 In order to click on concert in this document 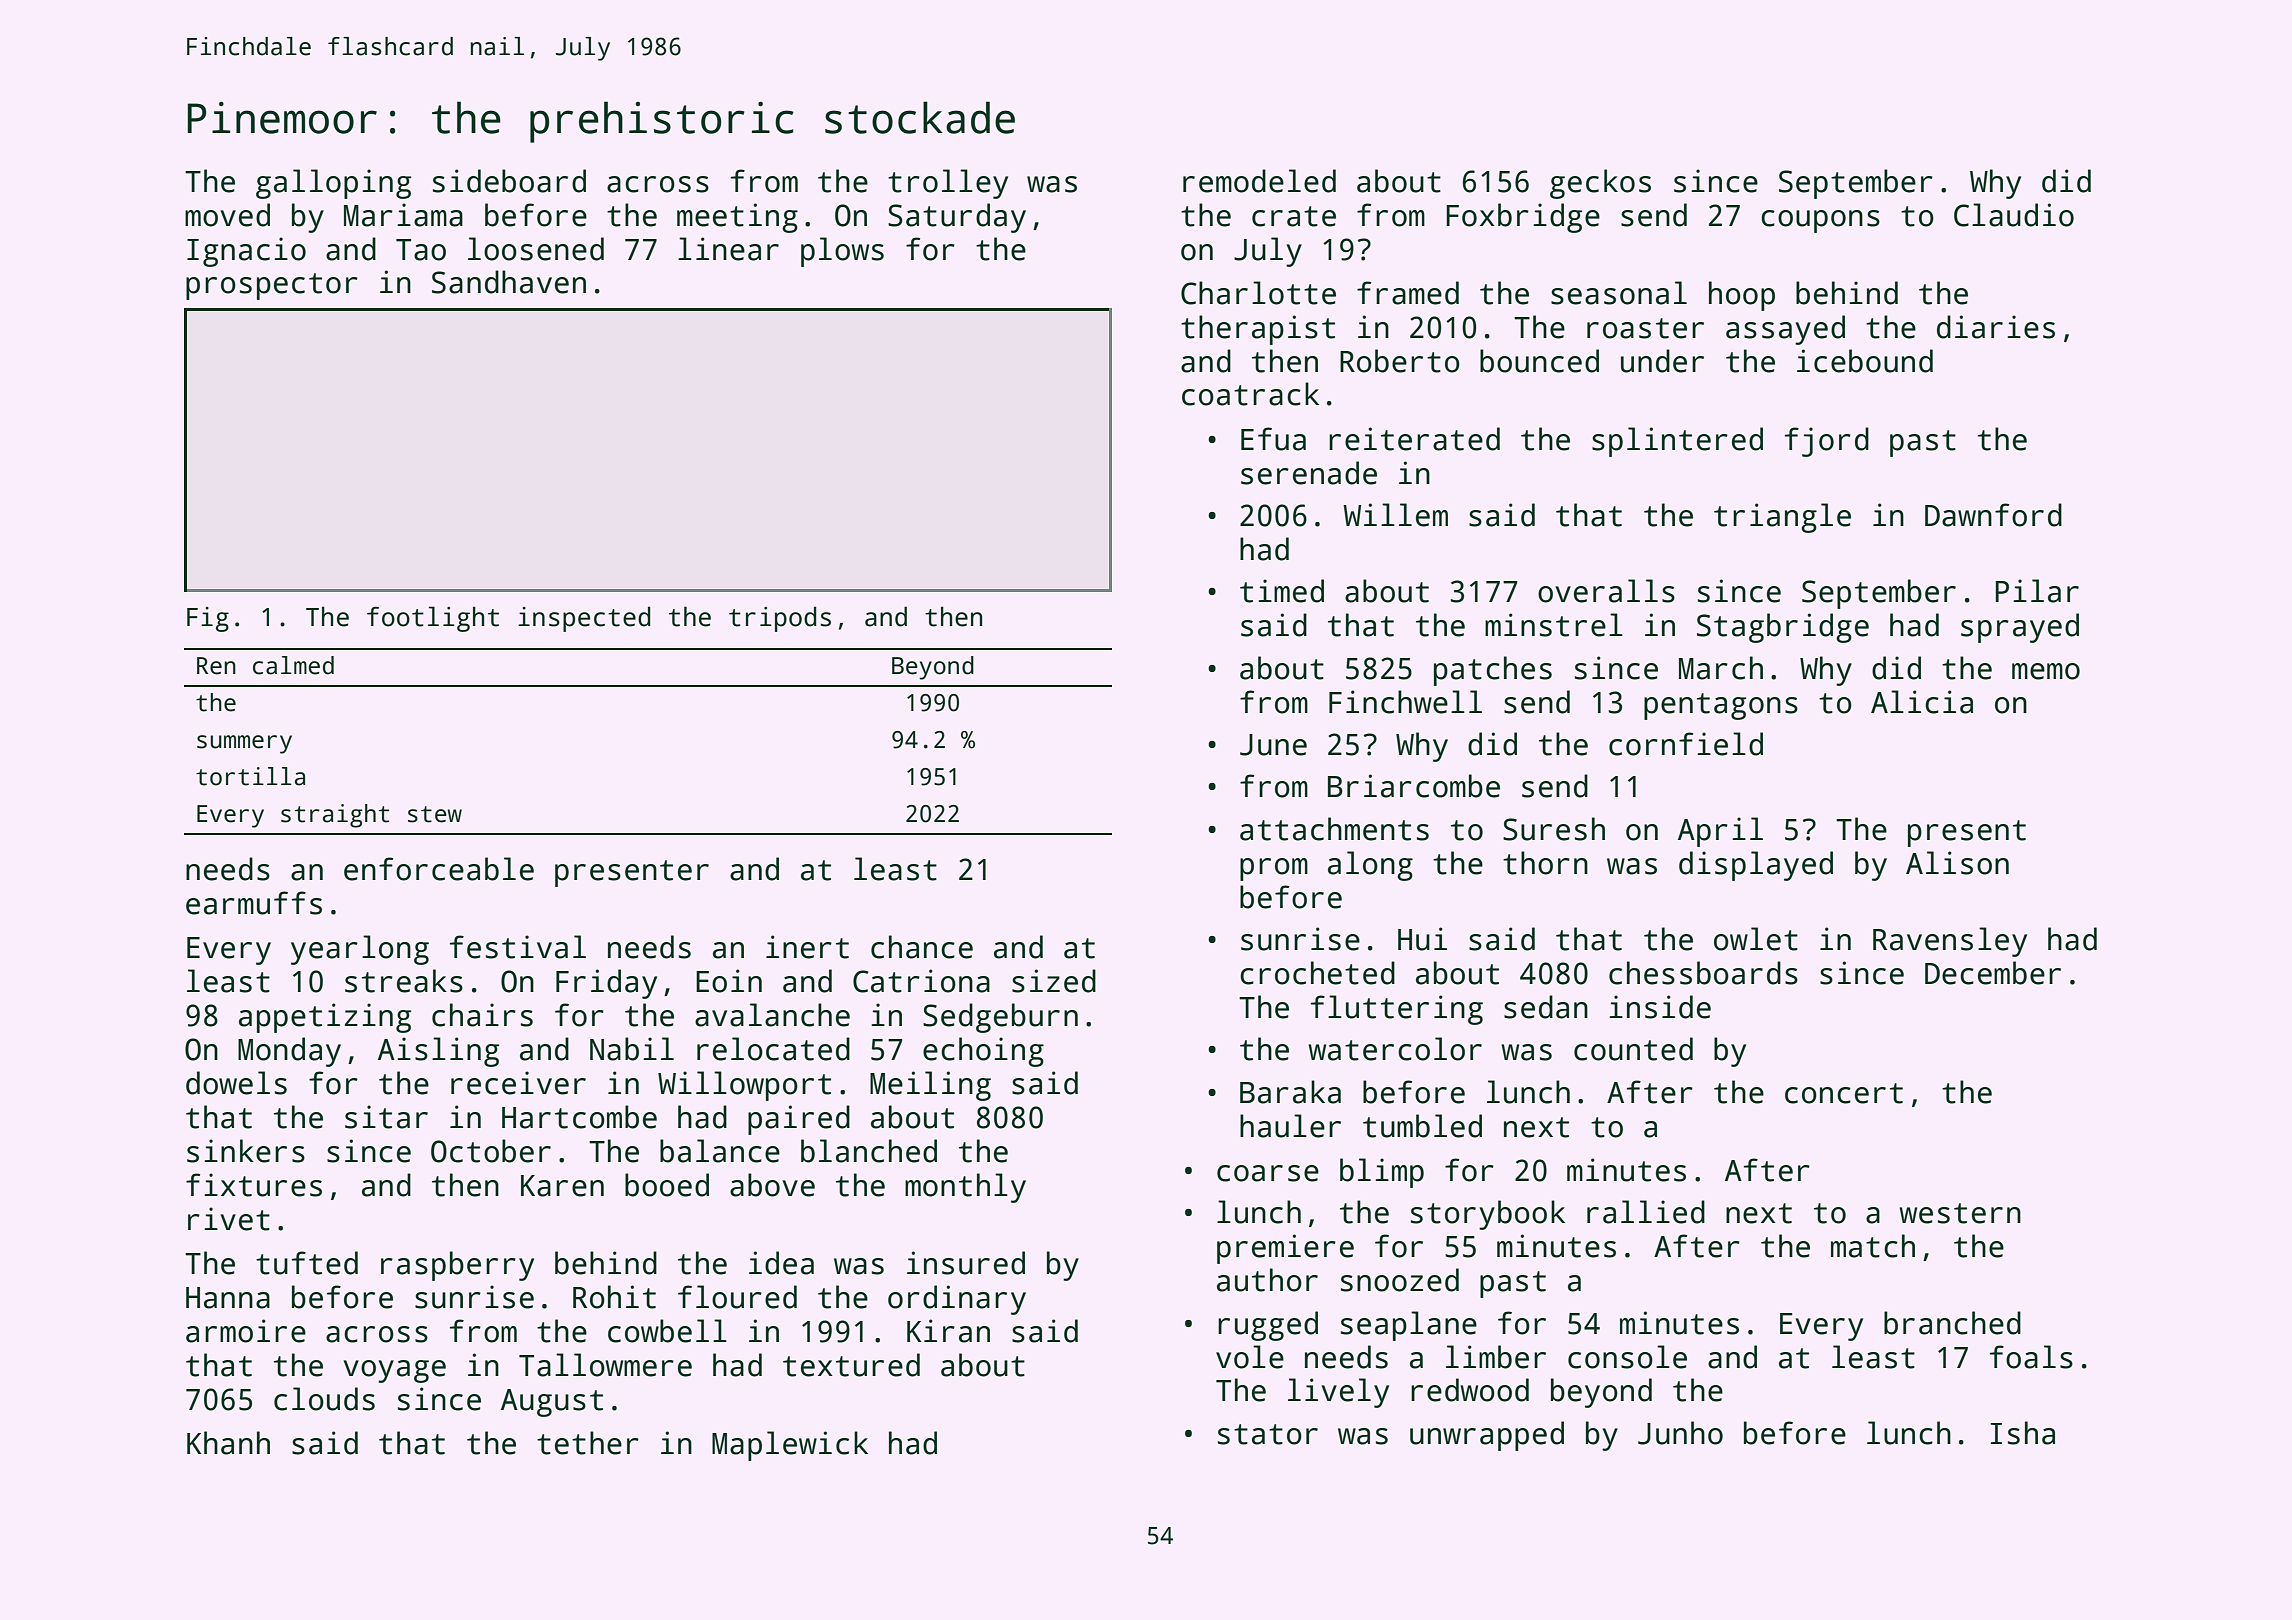, I will do `click(1844, 1093)`.
